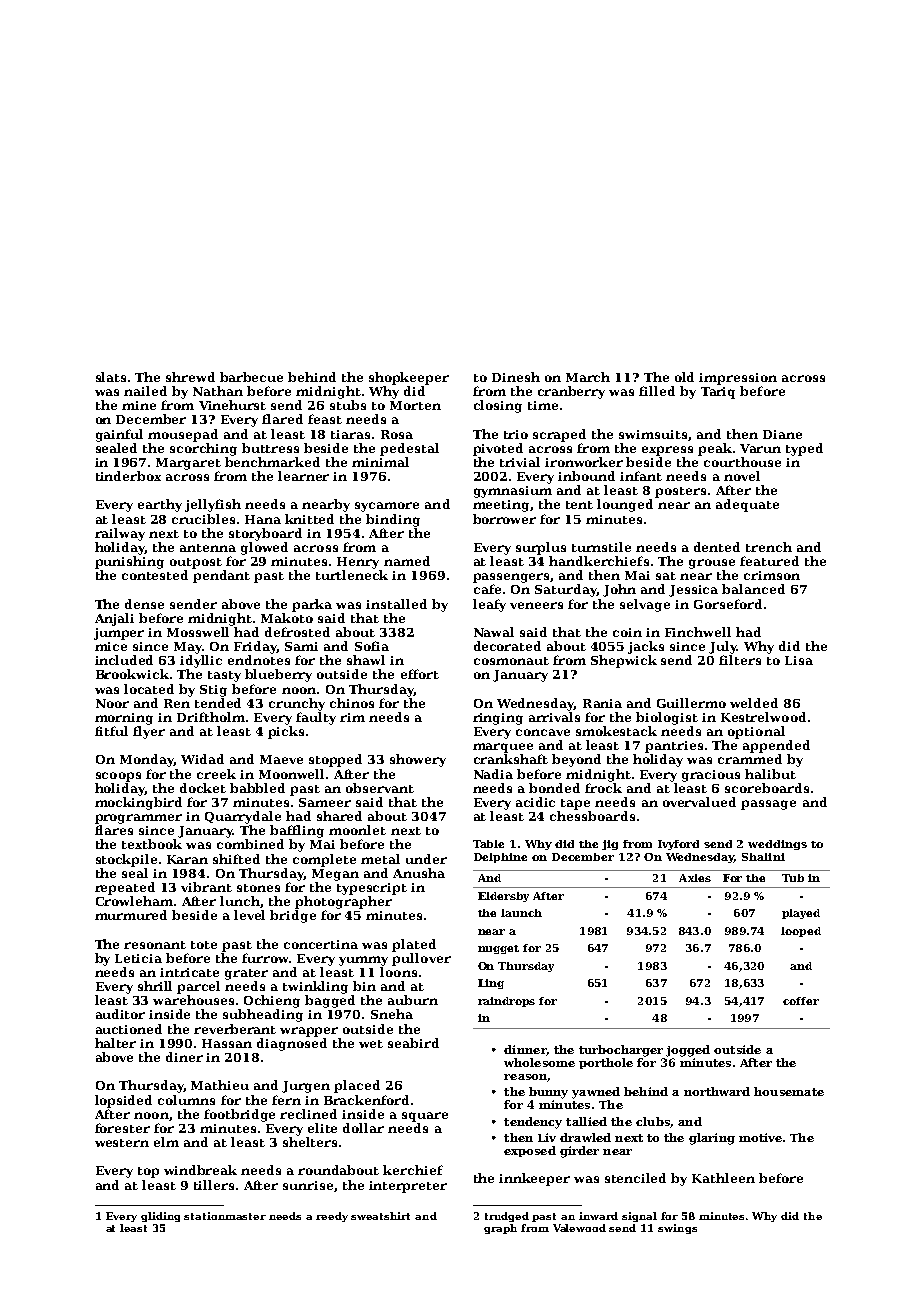  I want to click on pantries, so click(674, 747).
